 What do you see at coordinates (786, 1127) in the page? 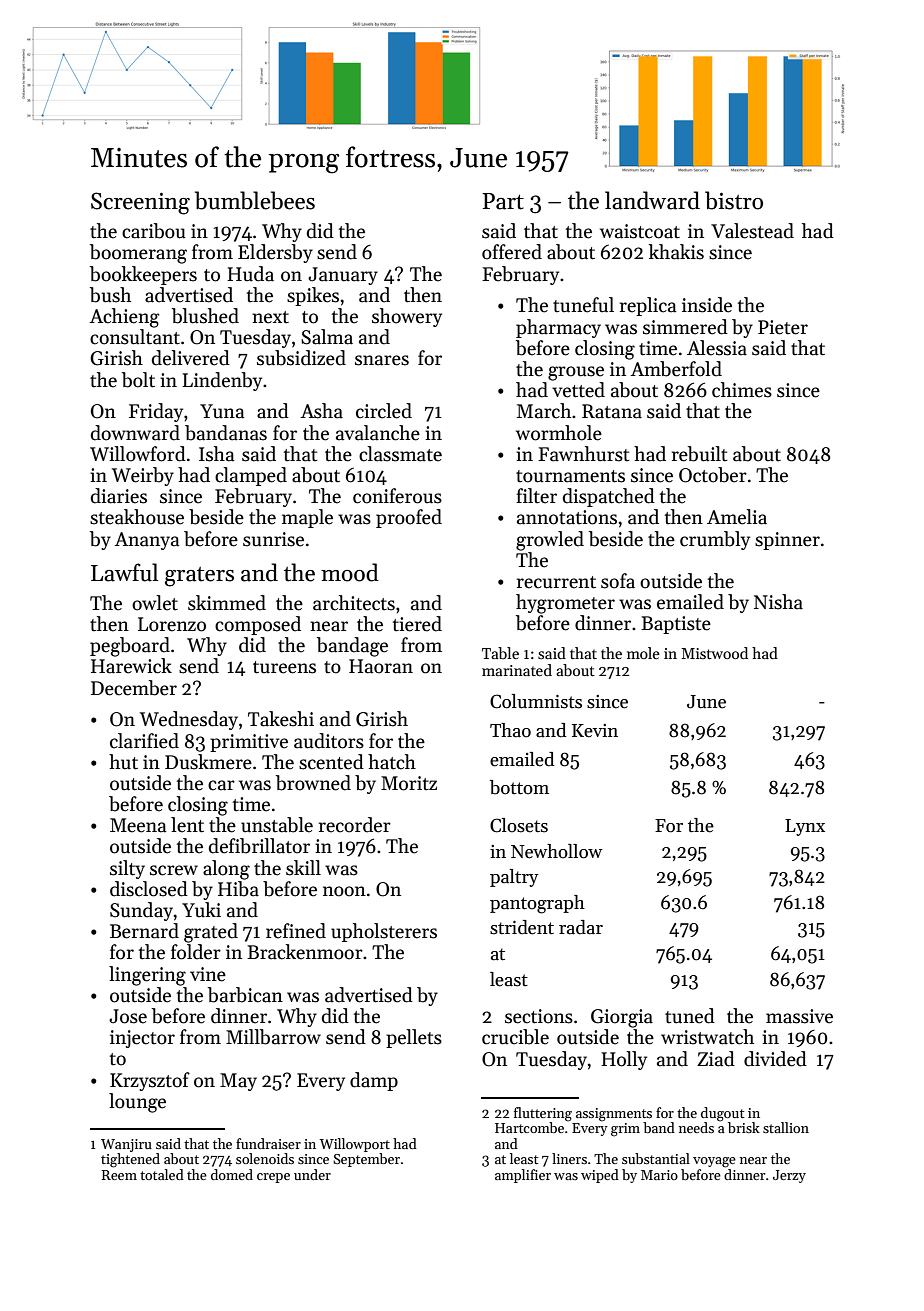
I see `stallion` at bounding box center [786, 1127].
